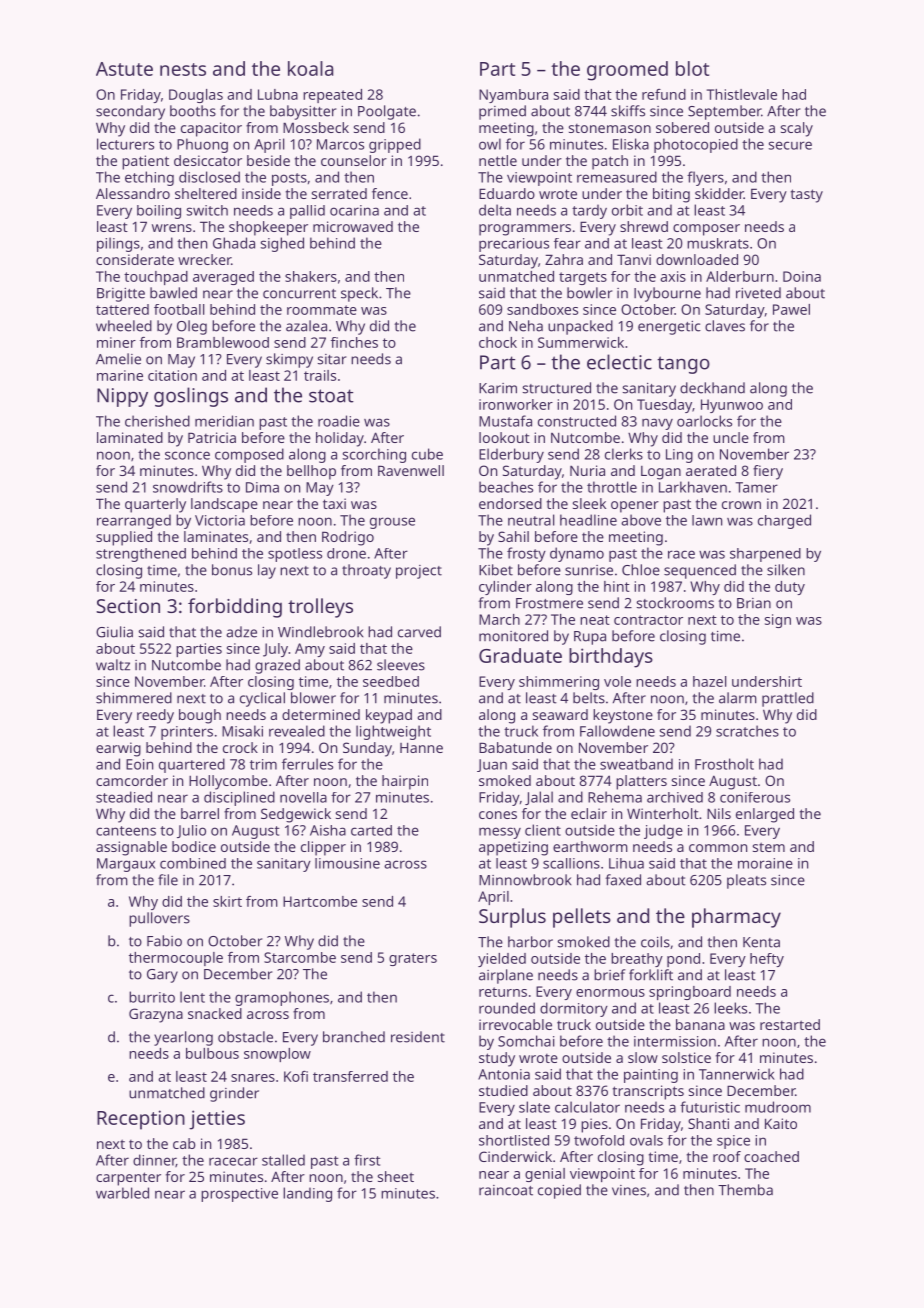 This page has width=924, height=1308. Describe the element at coordinates (719, 193) in the page. I see `skidder` at that location.
